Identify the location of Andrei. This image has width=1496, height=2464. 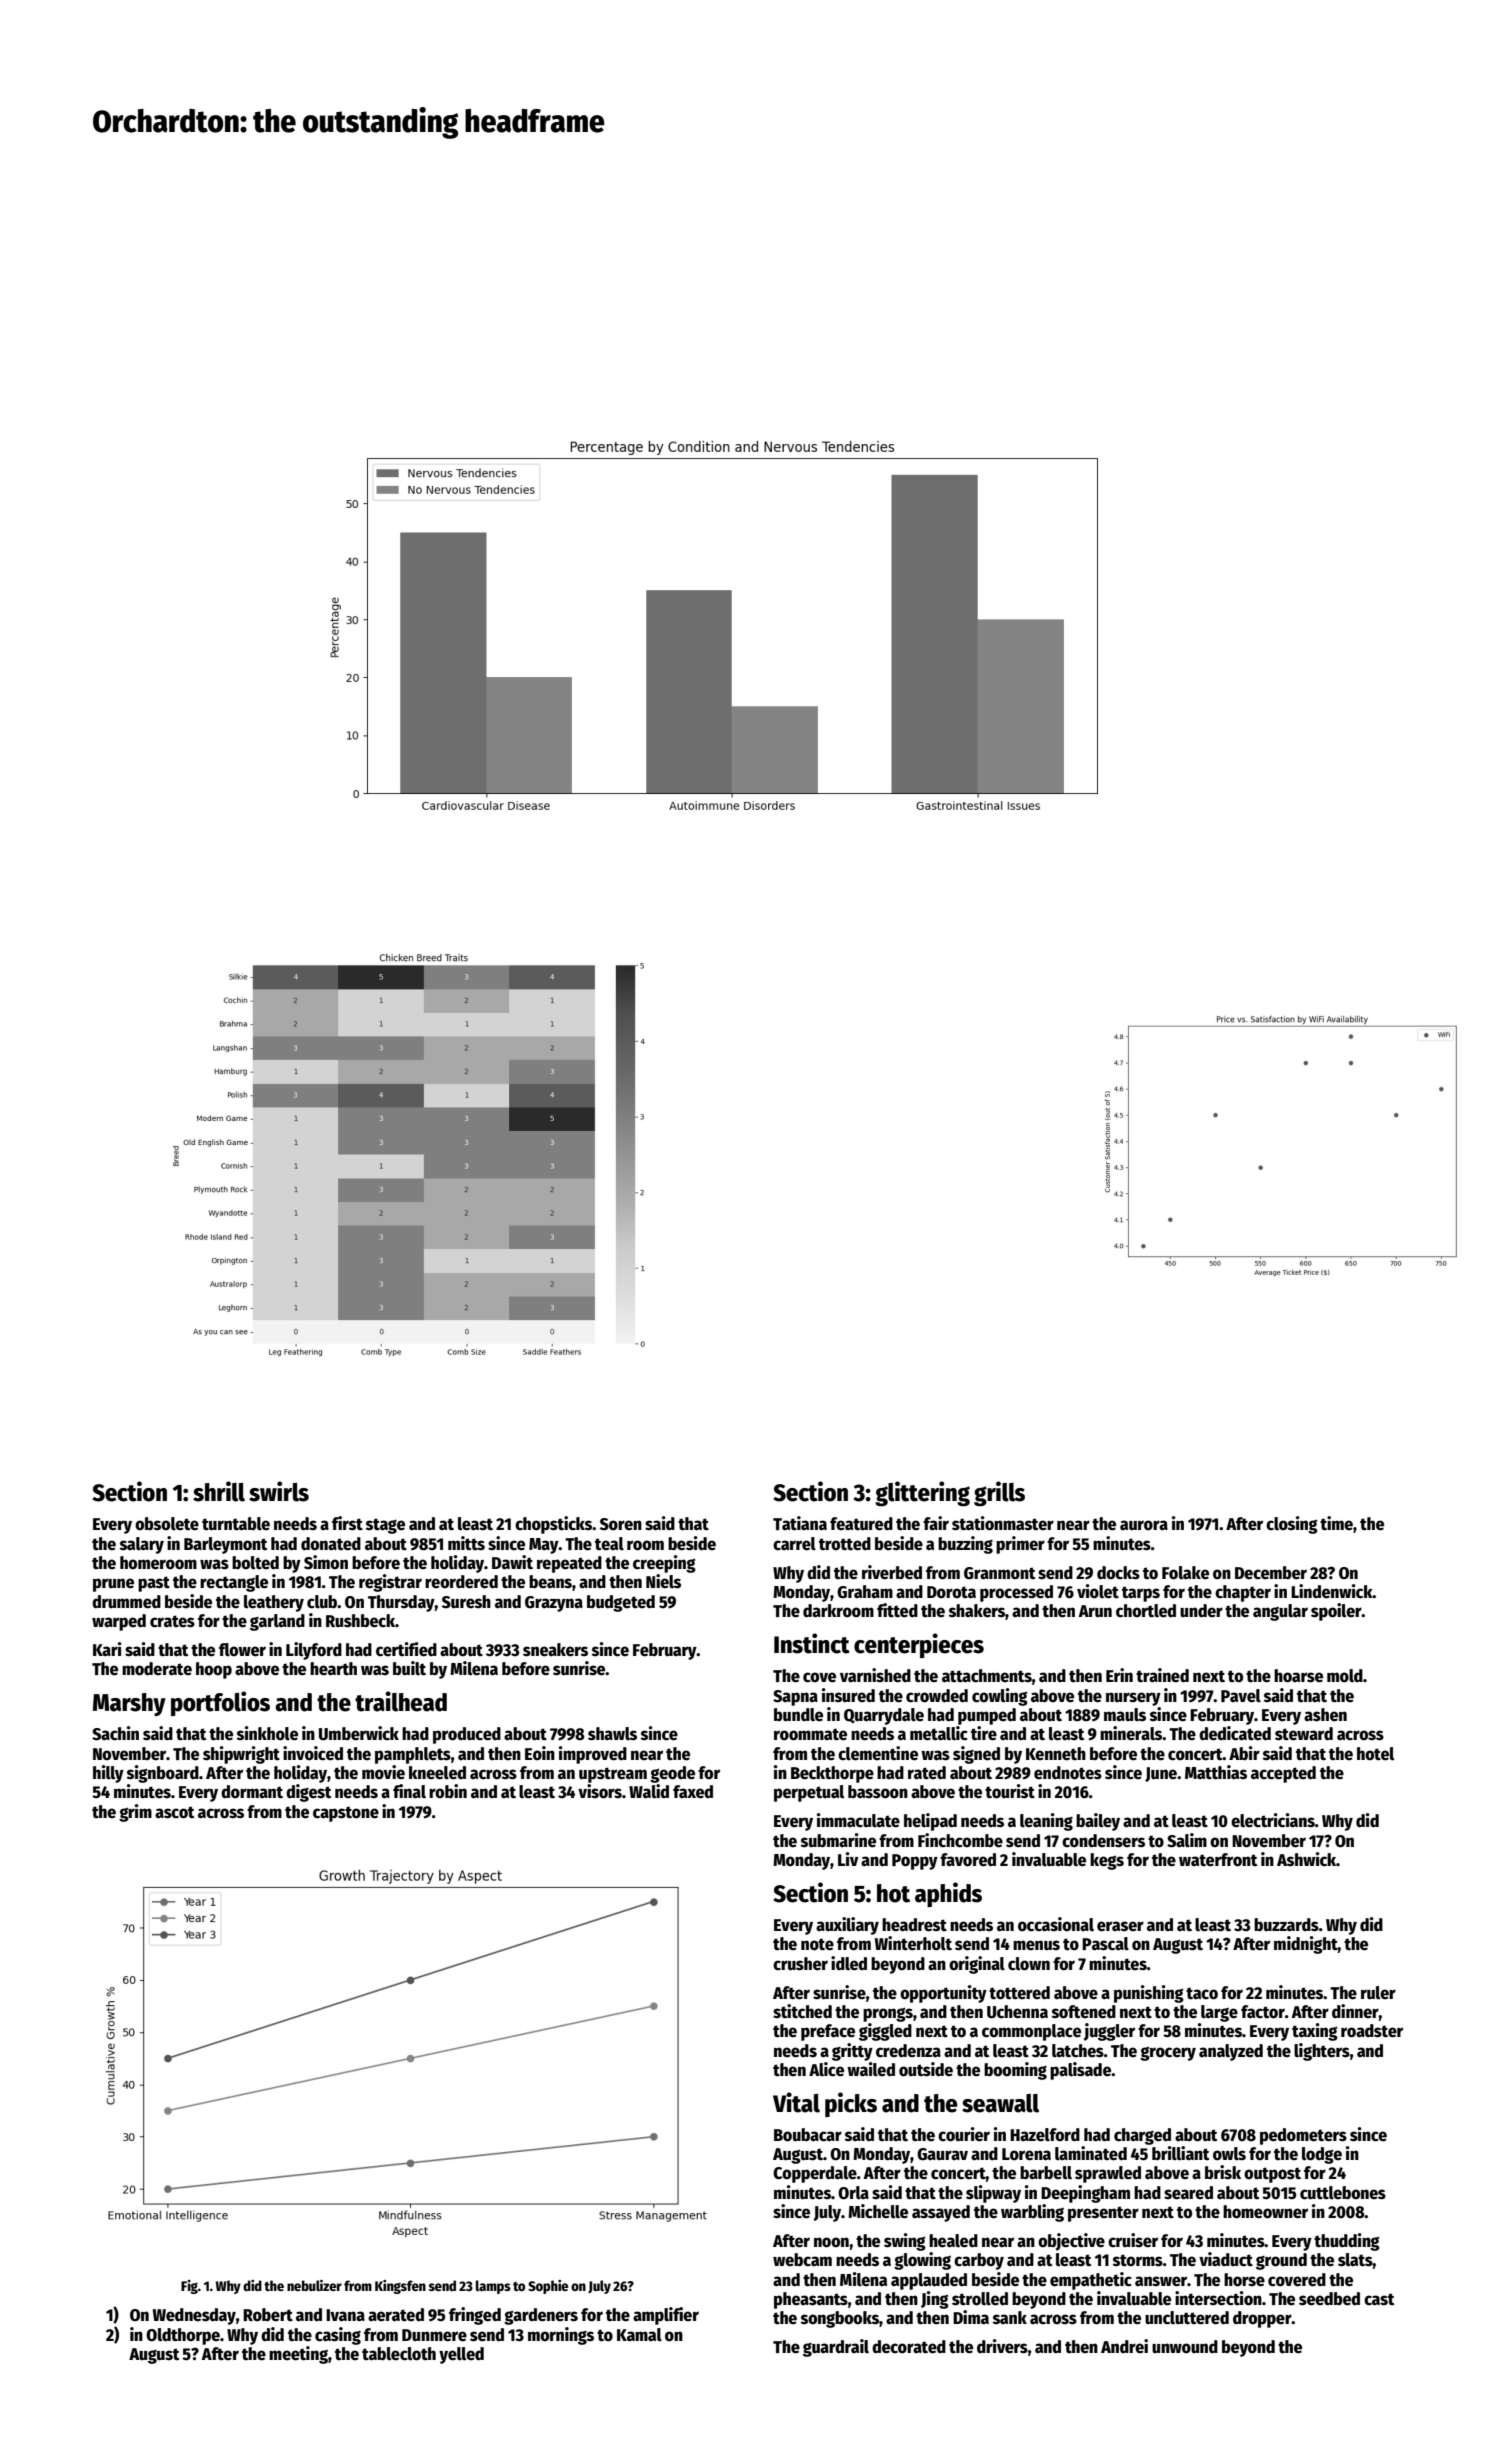
(1124, 2346).
